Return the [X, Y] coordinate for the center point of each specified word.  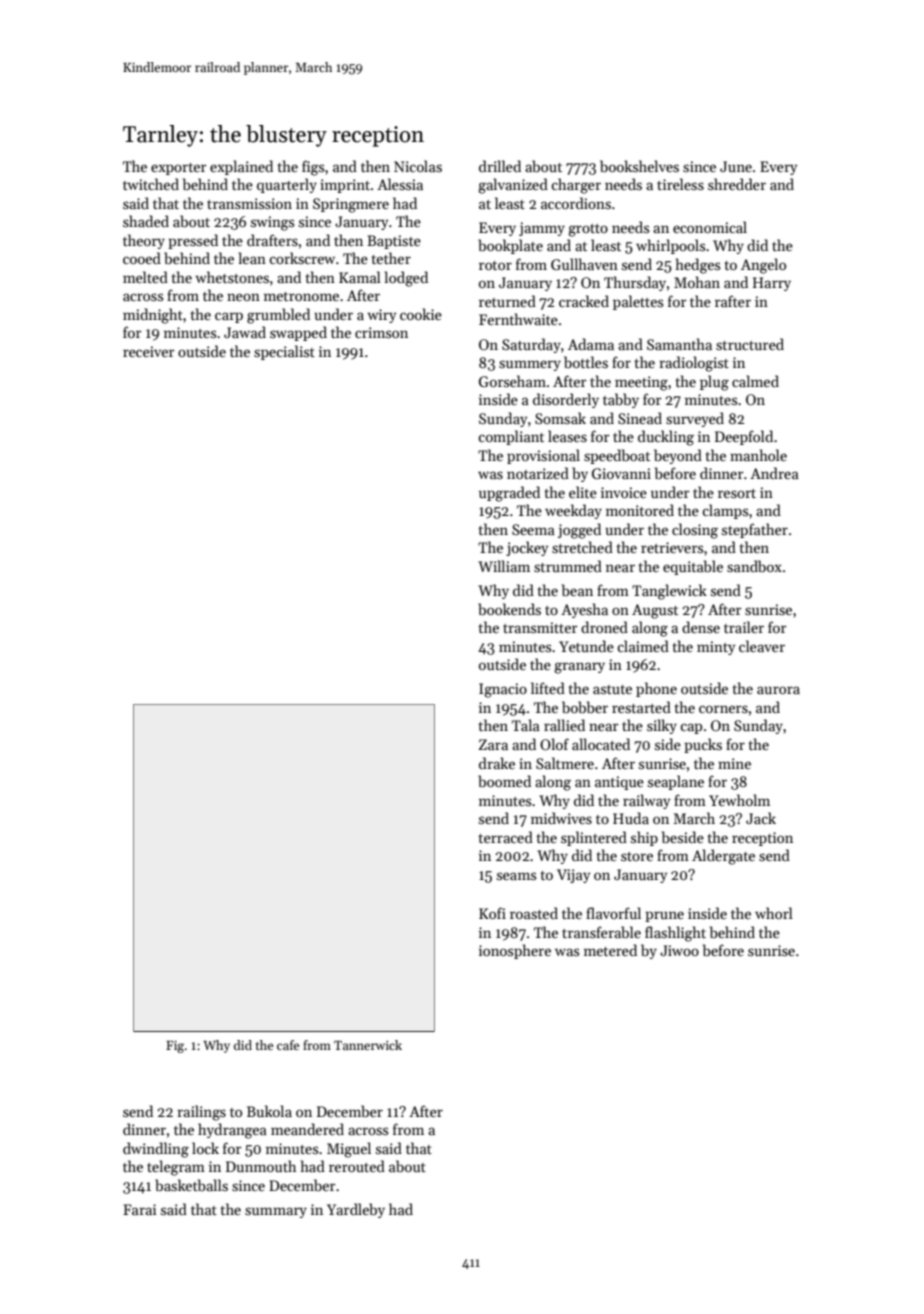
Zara [493, 744]
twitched [151, 184]
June [736, 166]
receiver [149, 351]
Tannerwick [368, 1045]
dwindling [156, 1150]
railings [201, 1113]
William [504, 566]
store [637, 856]
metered [610, 950]
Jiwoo [679, 950]
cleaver [762, 646]
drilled [500, 166]
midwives [561, 818]
